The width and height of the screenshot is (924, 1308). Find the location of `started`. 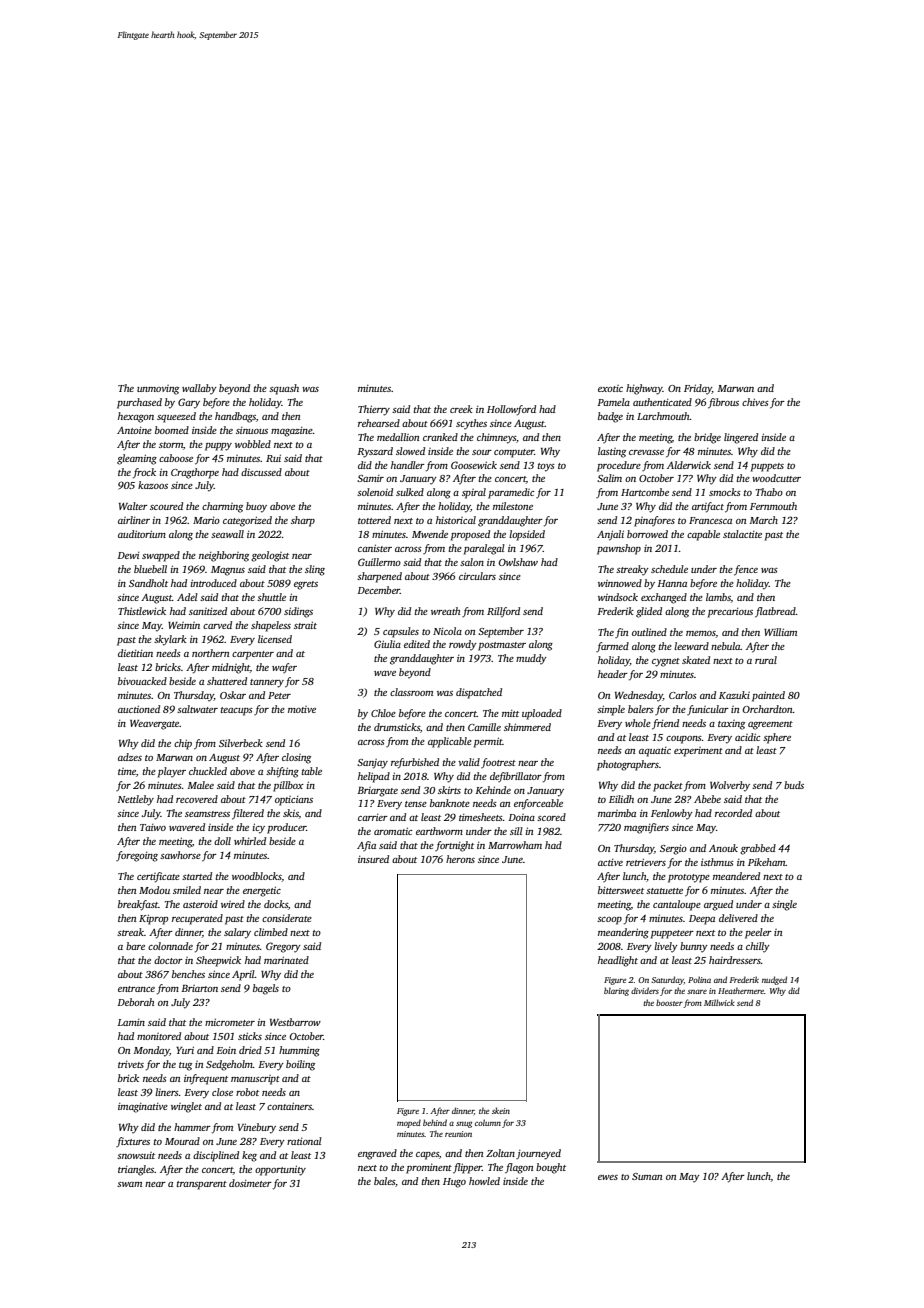

started is located at coordinates (197, 876).
